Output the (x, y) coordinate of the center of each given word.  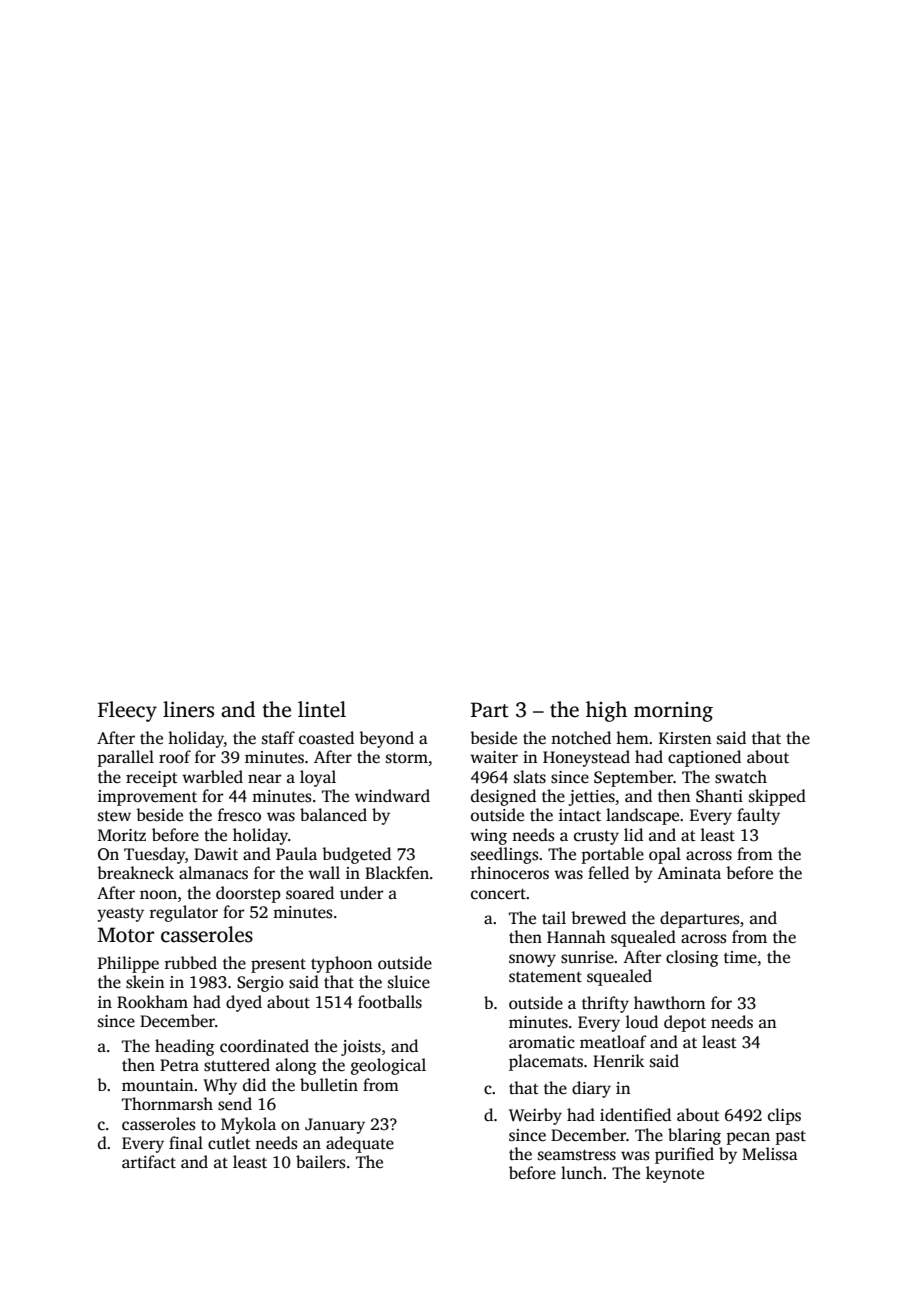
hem (632, 738)
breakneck (135, 873)
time (740, 957)
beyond (386, 739)
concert (498, 894)
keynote (675, 1174)
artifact (149, 1162)
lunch (582, 1173)
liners (188, 709)
